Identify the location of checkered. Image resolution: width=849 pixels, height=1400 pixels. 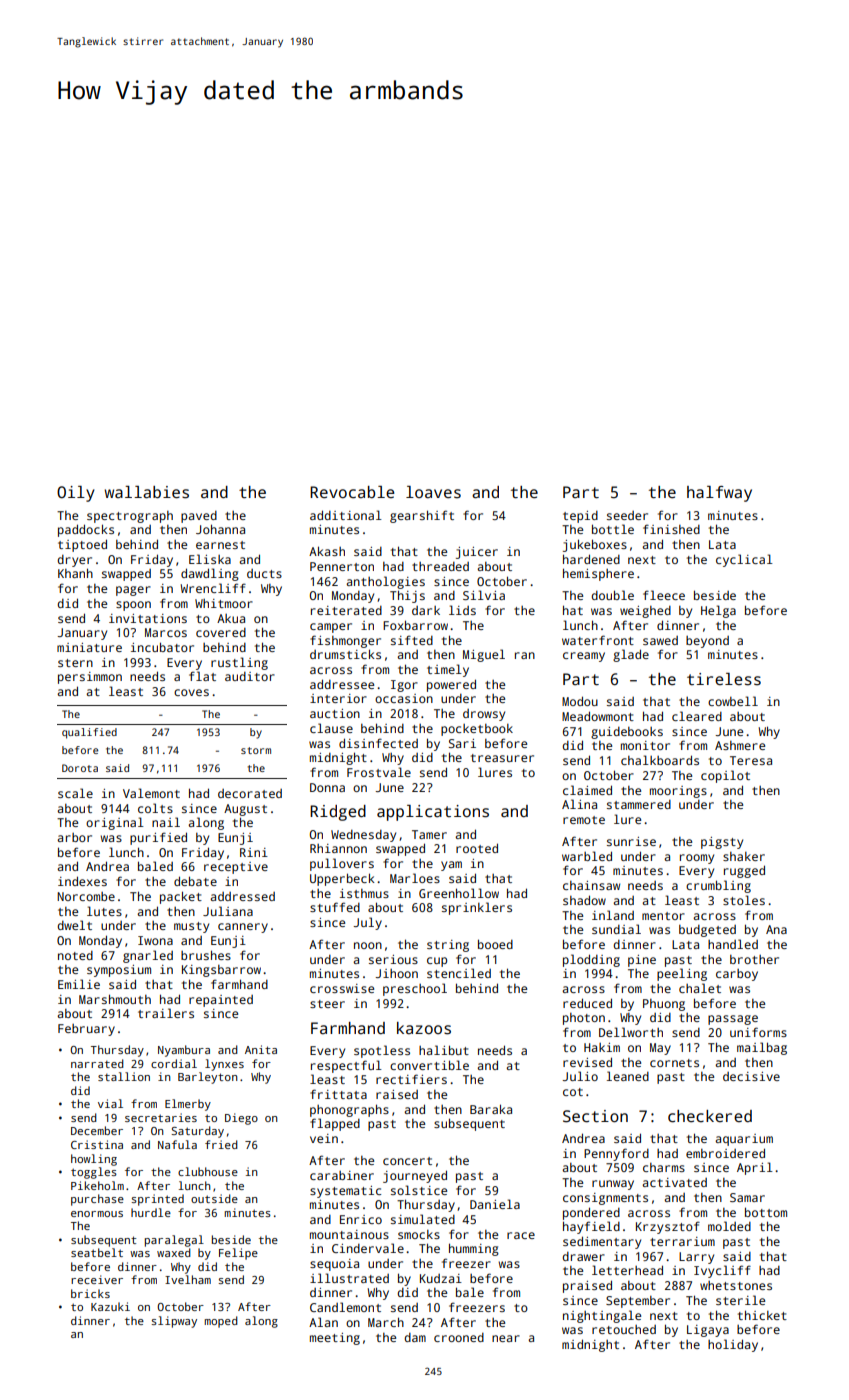
(710, 1116).
